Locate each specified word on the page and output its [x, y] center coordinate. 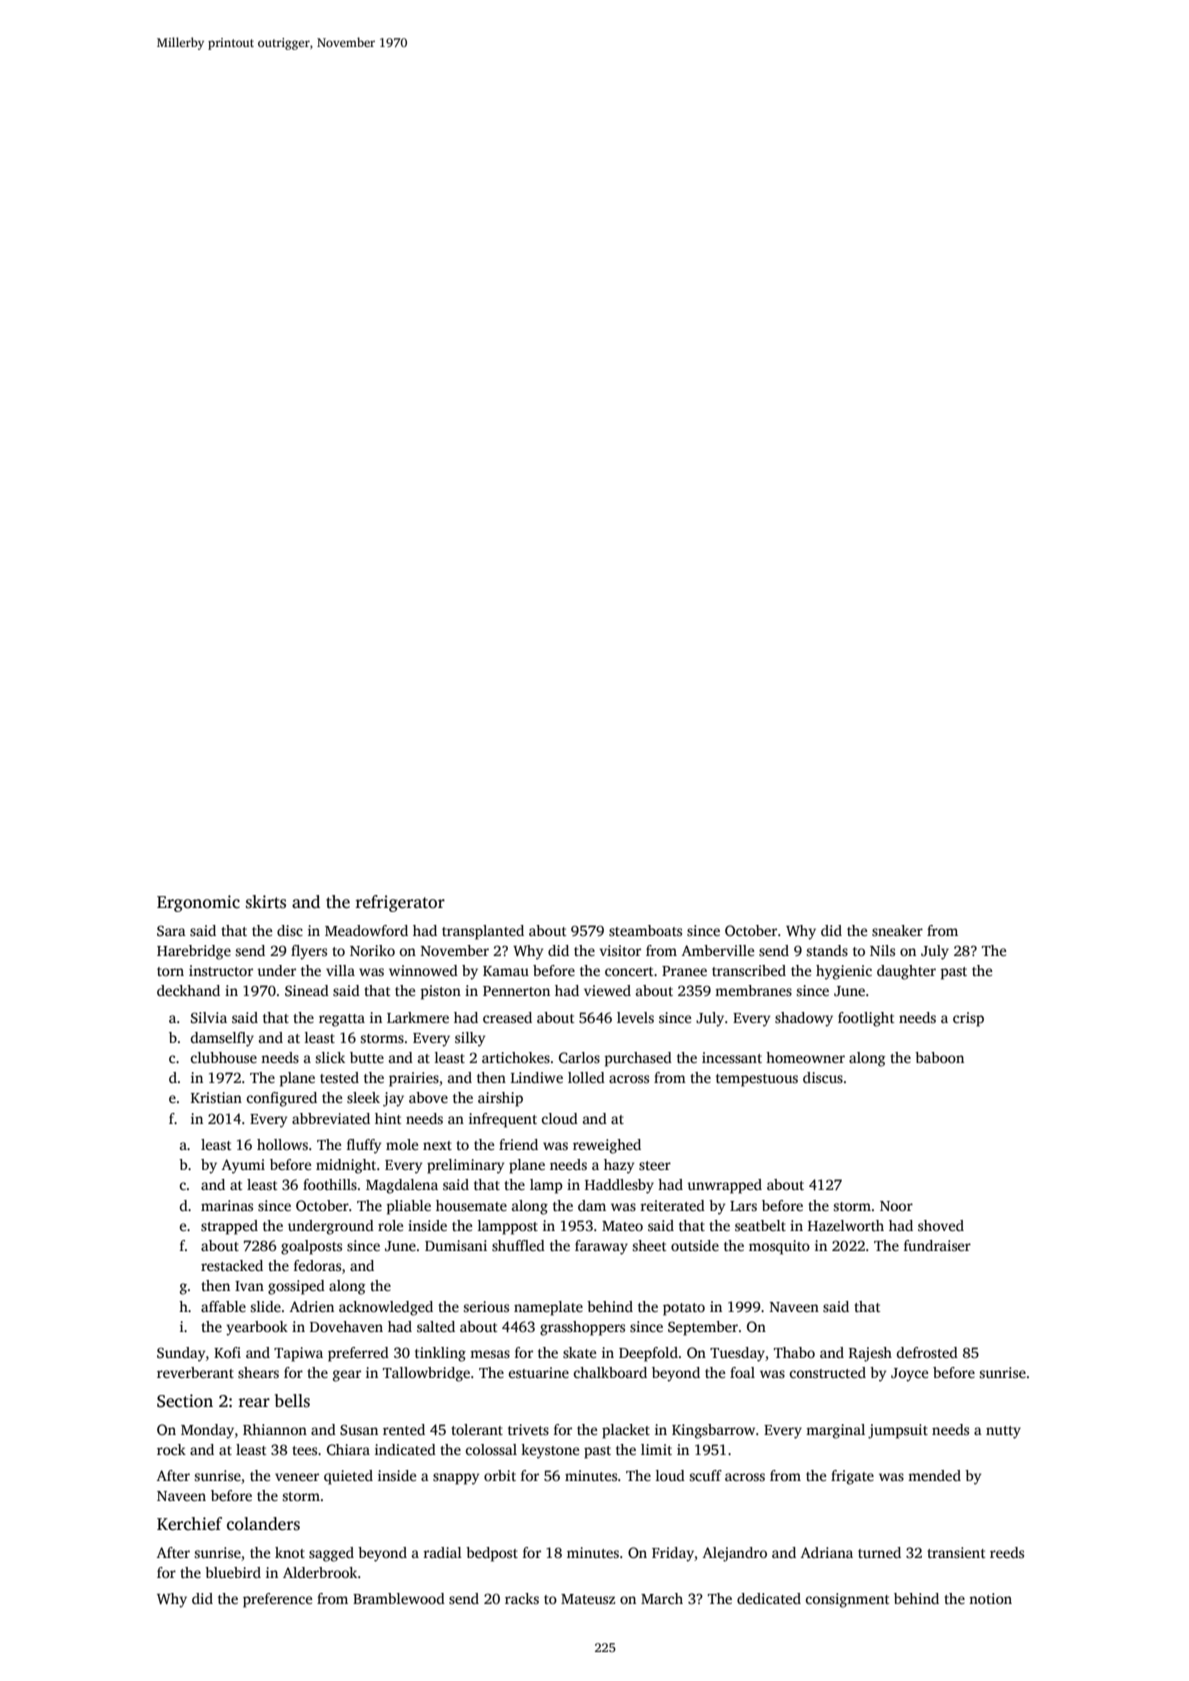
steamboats [645, 930]
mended [934, 1475]
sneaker [897, 930]
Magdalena [402, 1186]
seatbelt [760, 1225]
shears [258, 1372]
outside [695, 1245]
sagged [331, 1554]
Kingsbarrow [713, 1431]
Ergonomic [198, 903]
